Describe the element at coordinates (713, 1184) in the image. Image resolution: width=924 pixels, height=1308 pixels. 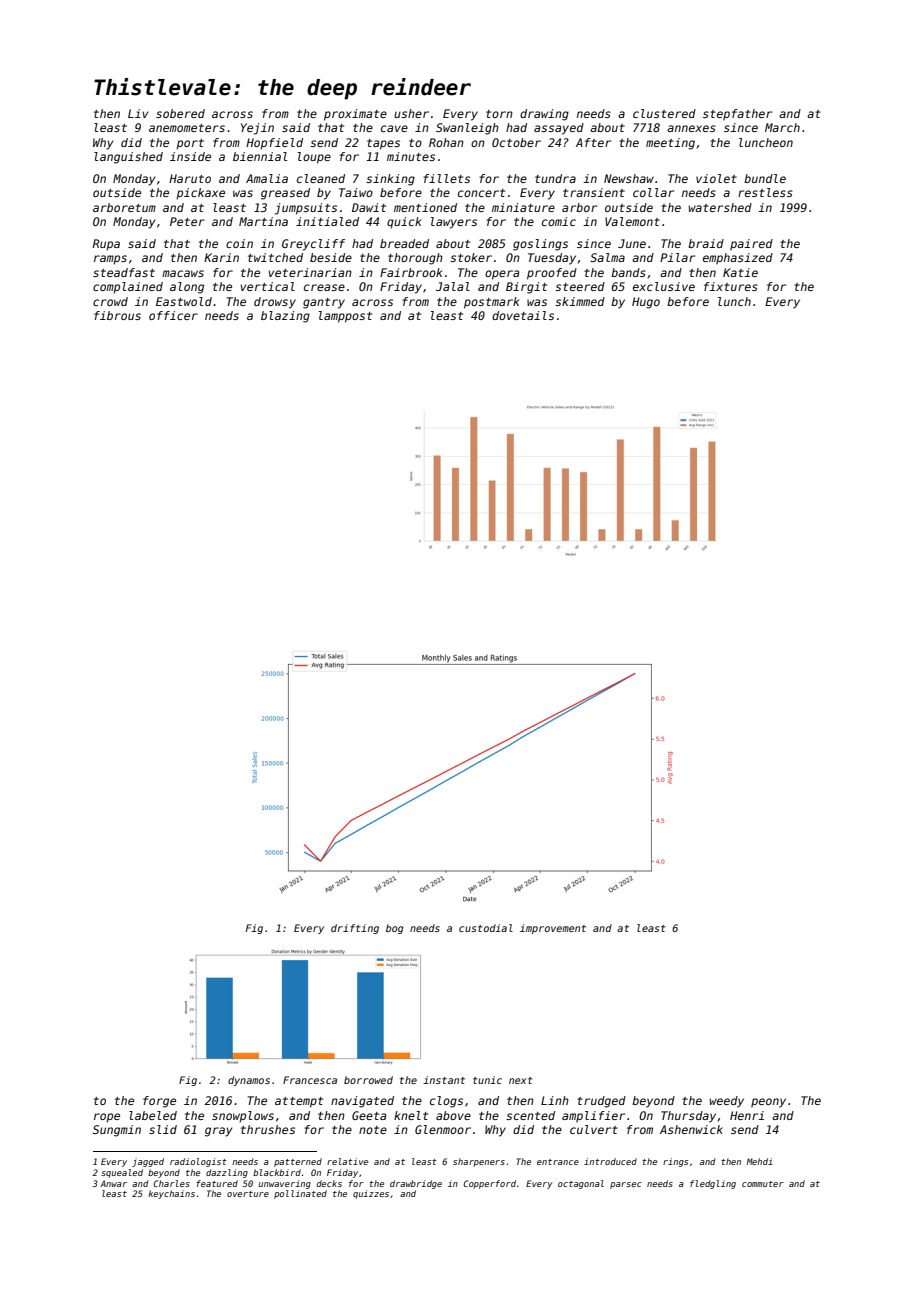
I see `fledgling` at that location.
